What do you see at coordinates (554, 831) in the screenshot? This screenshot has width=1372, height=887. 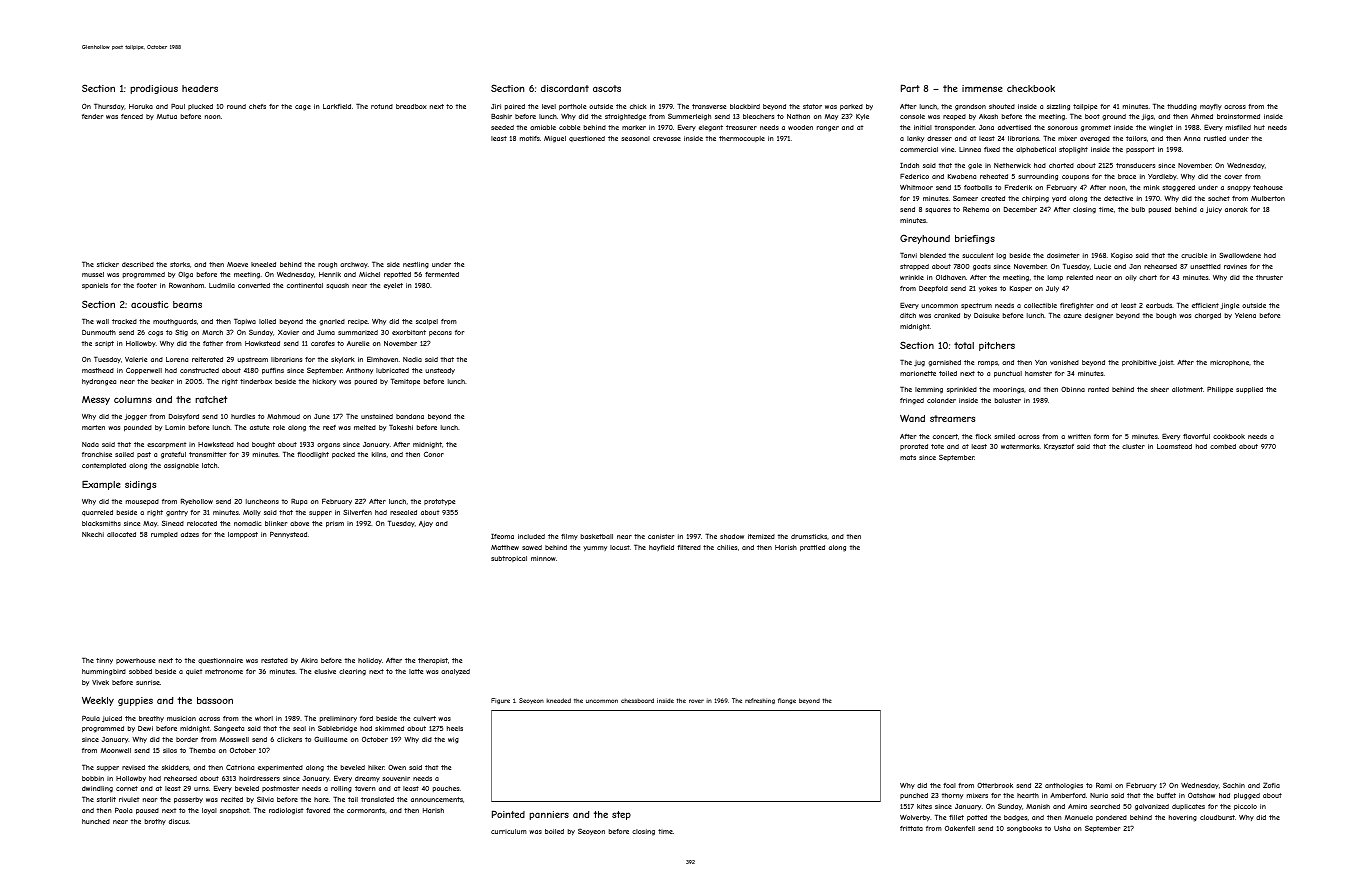 I see `boiled` at bounding box center [554, 831].
